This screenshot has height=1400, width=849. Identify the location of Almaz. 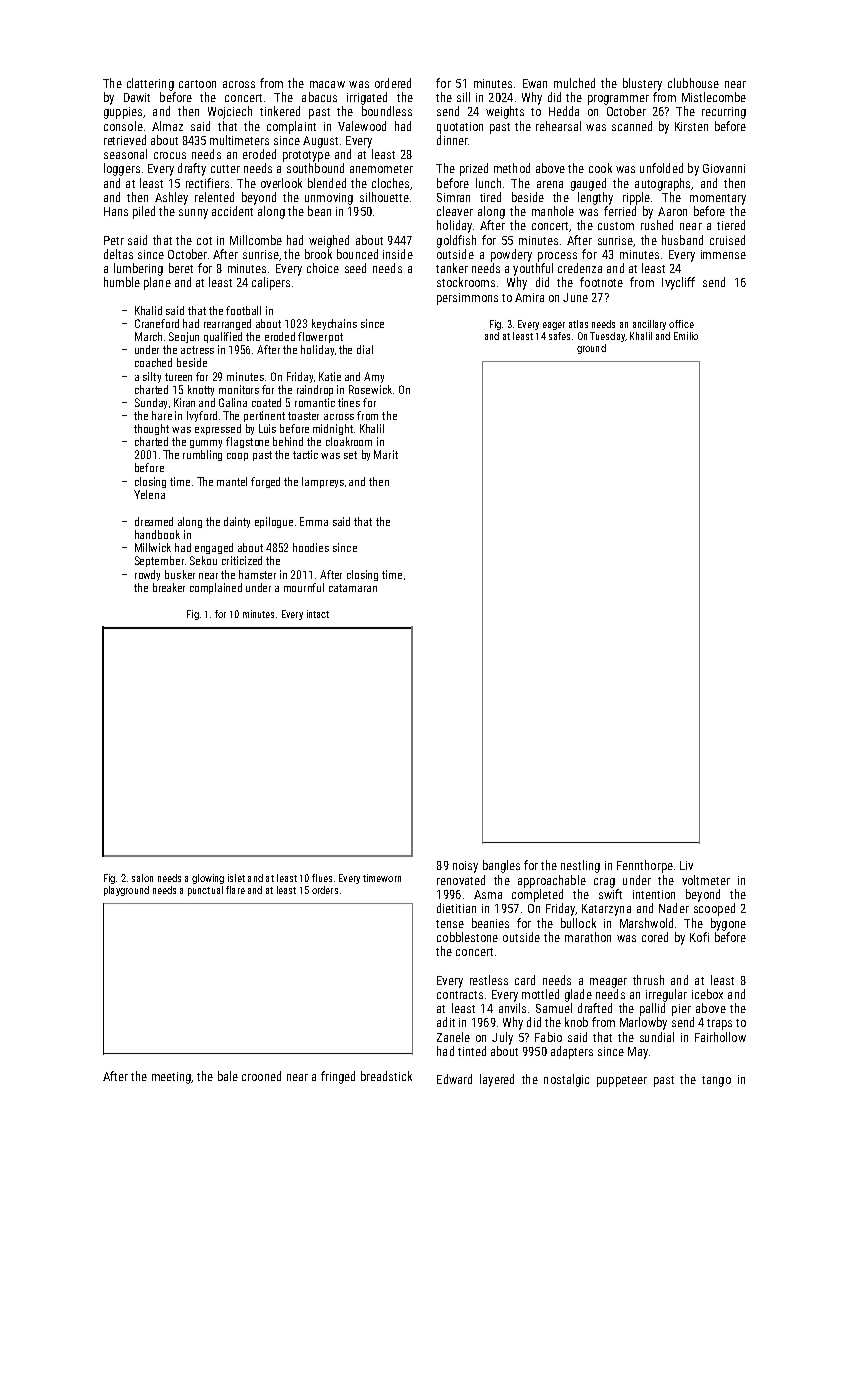
(167, 126).
